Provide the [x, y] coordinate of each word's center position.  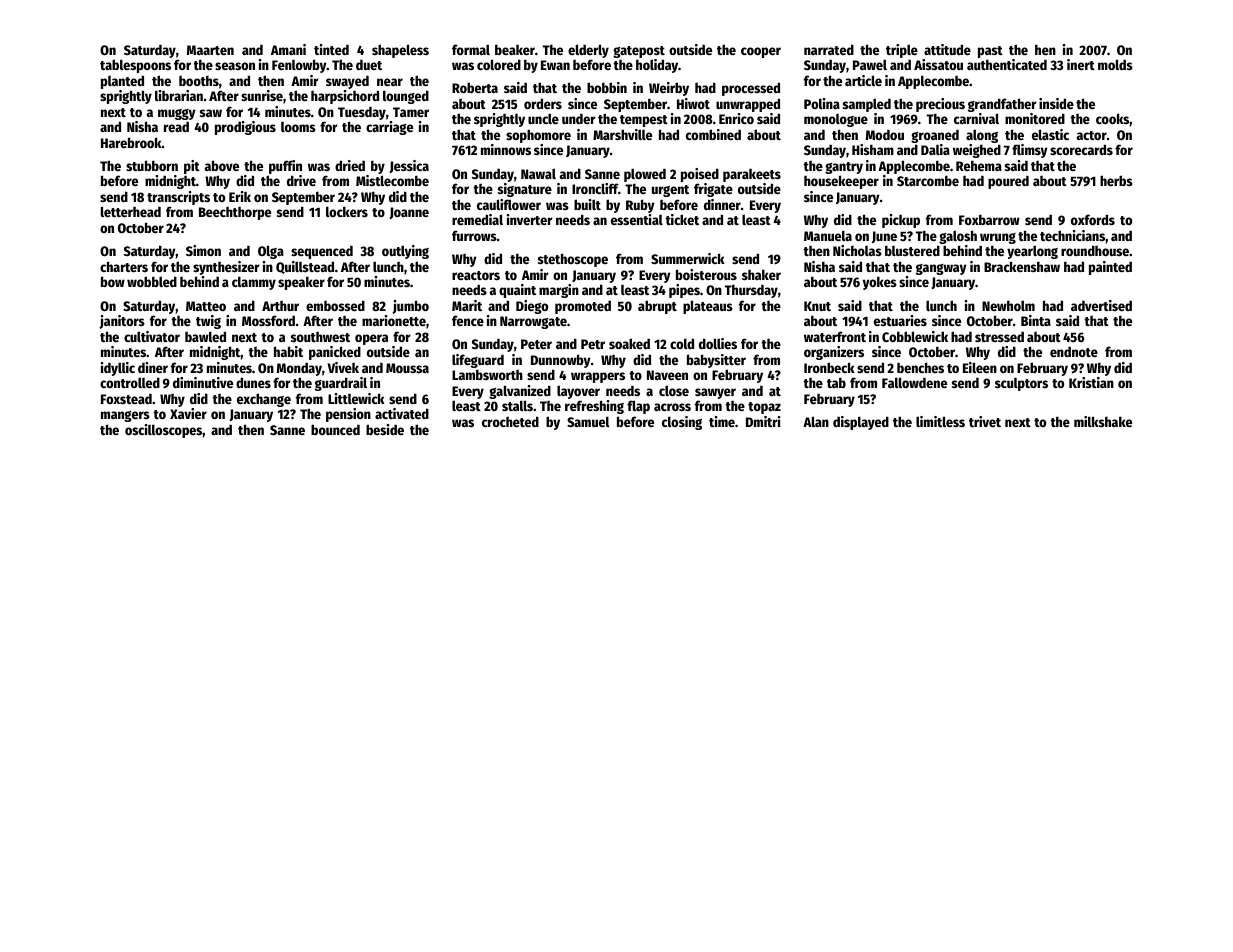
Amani [288, 49]
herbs [1116, 180]
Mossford [268, 320]
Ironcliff [595, 188]
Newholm [1008, 305]
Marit [467, 305]
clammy [254, 283]
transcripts [178, 199]
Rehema [979, 165]
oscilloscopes [164, 431]
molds [1115, 64]
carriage [389, 128]
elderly [588, 51]
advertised [1101, 305]
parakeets [752, 175]
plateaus [708, 307]
